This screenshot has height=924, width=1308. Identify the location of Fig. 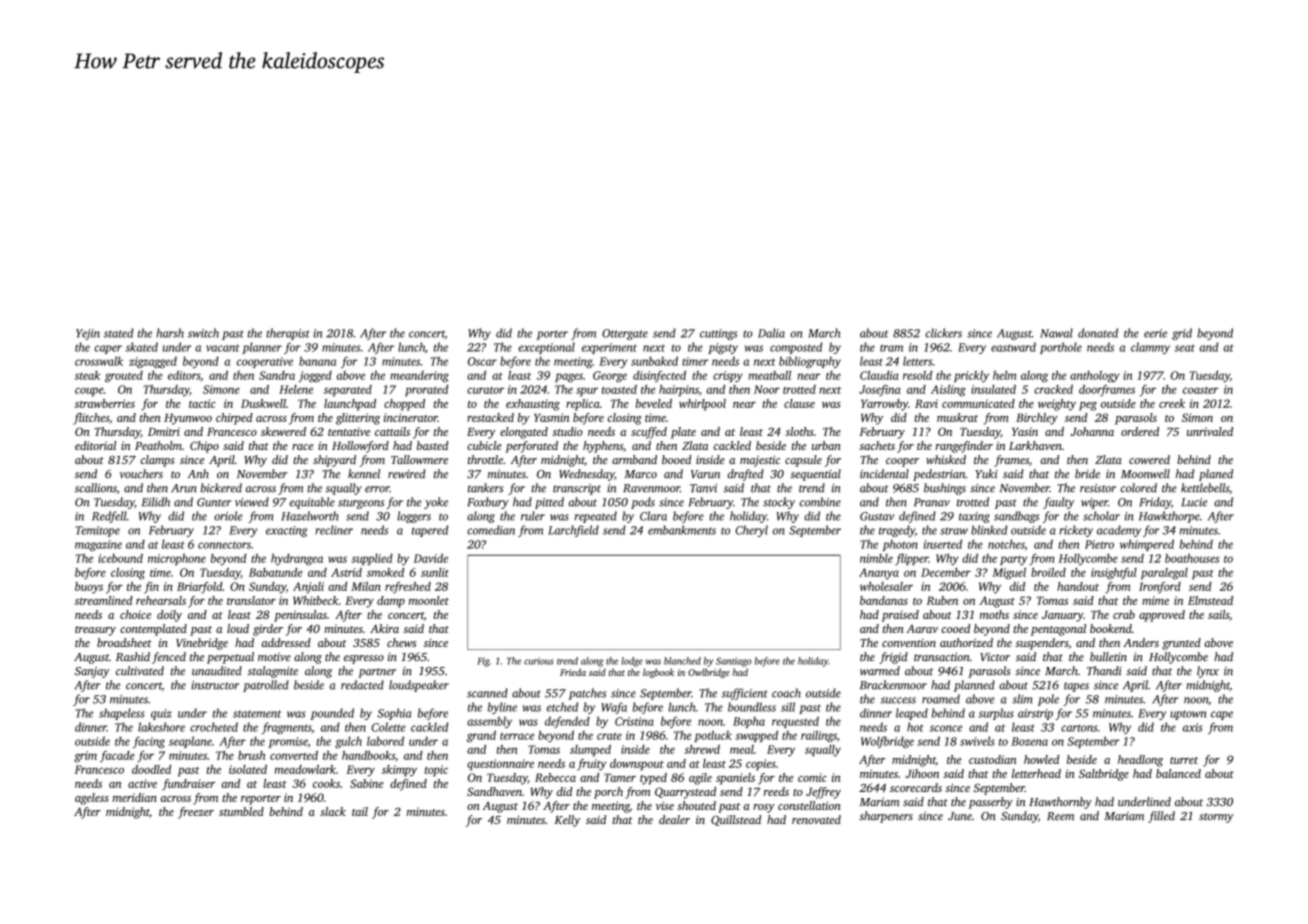
(483, 662).
